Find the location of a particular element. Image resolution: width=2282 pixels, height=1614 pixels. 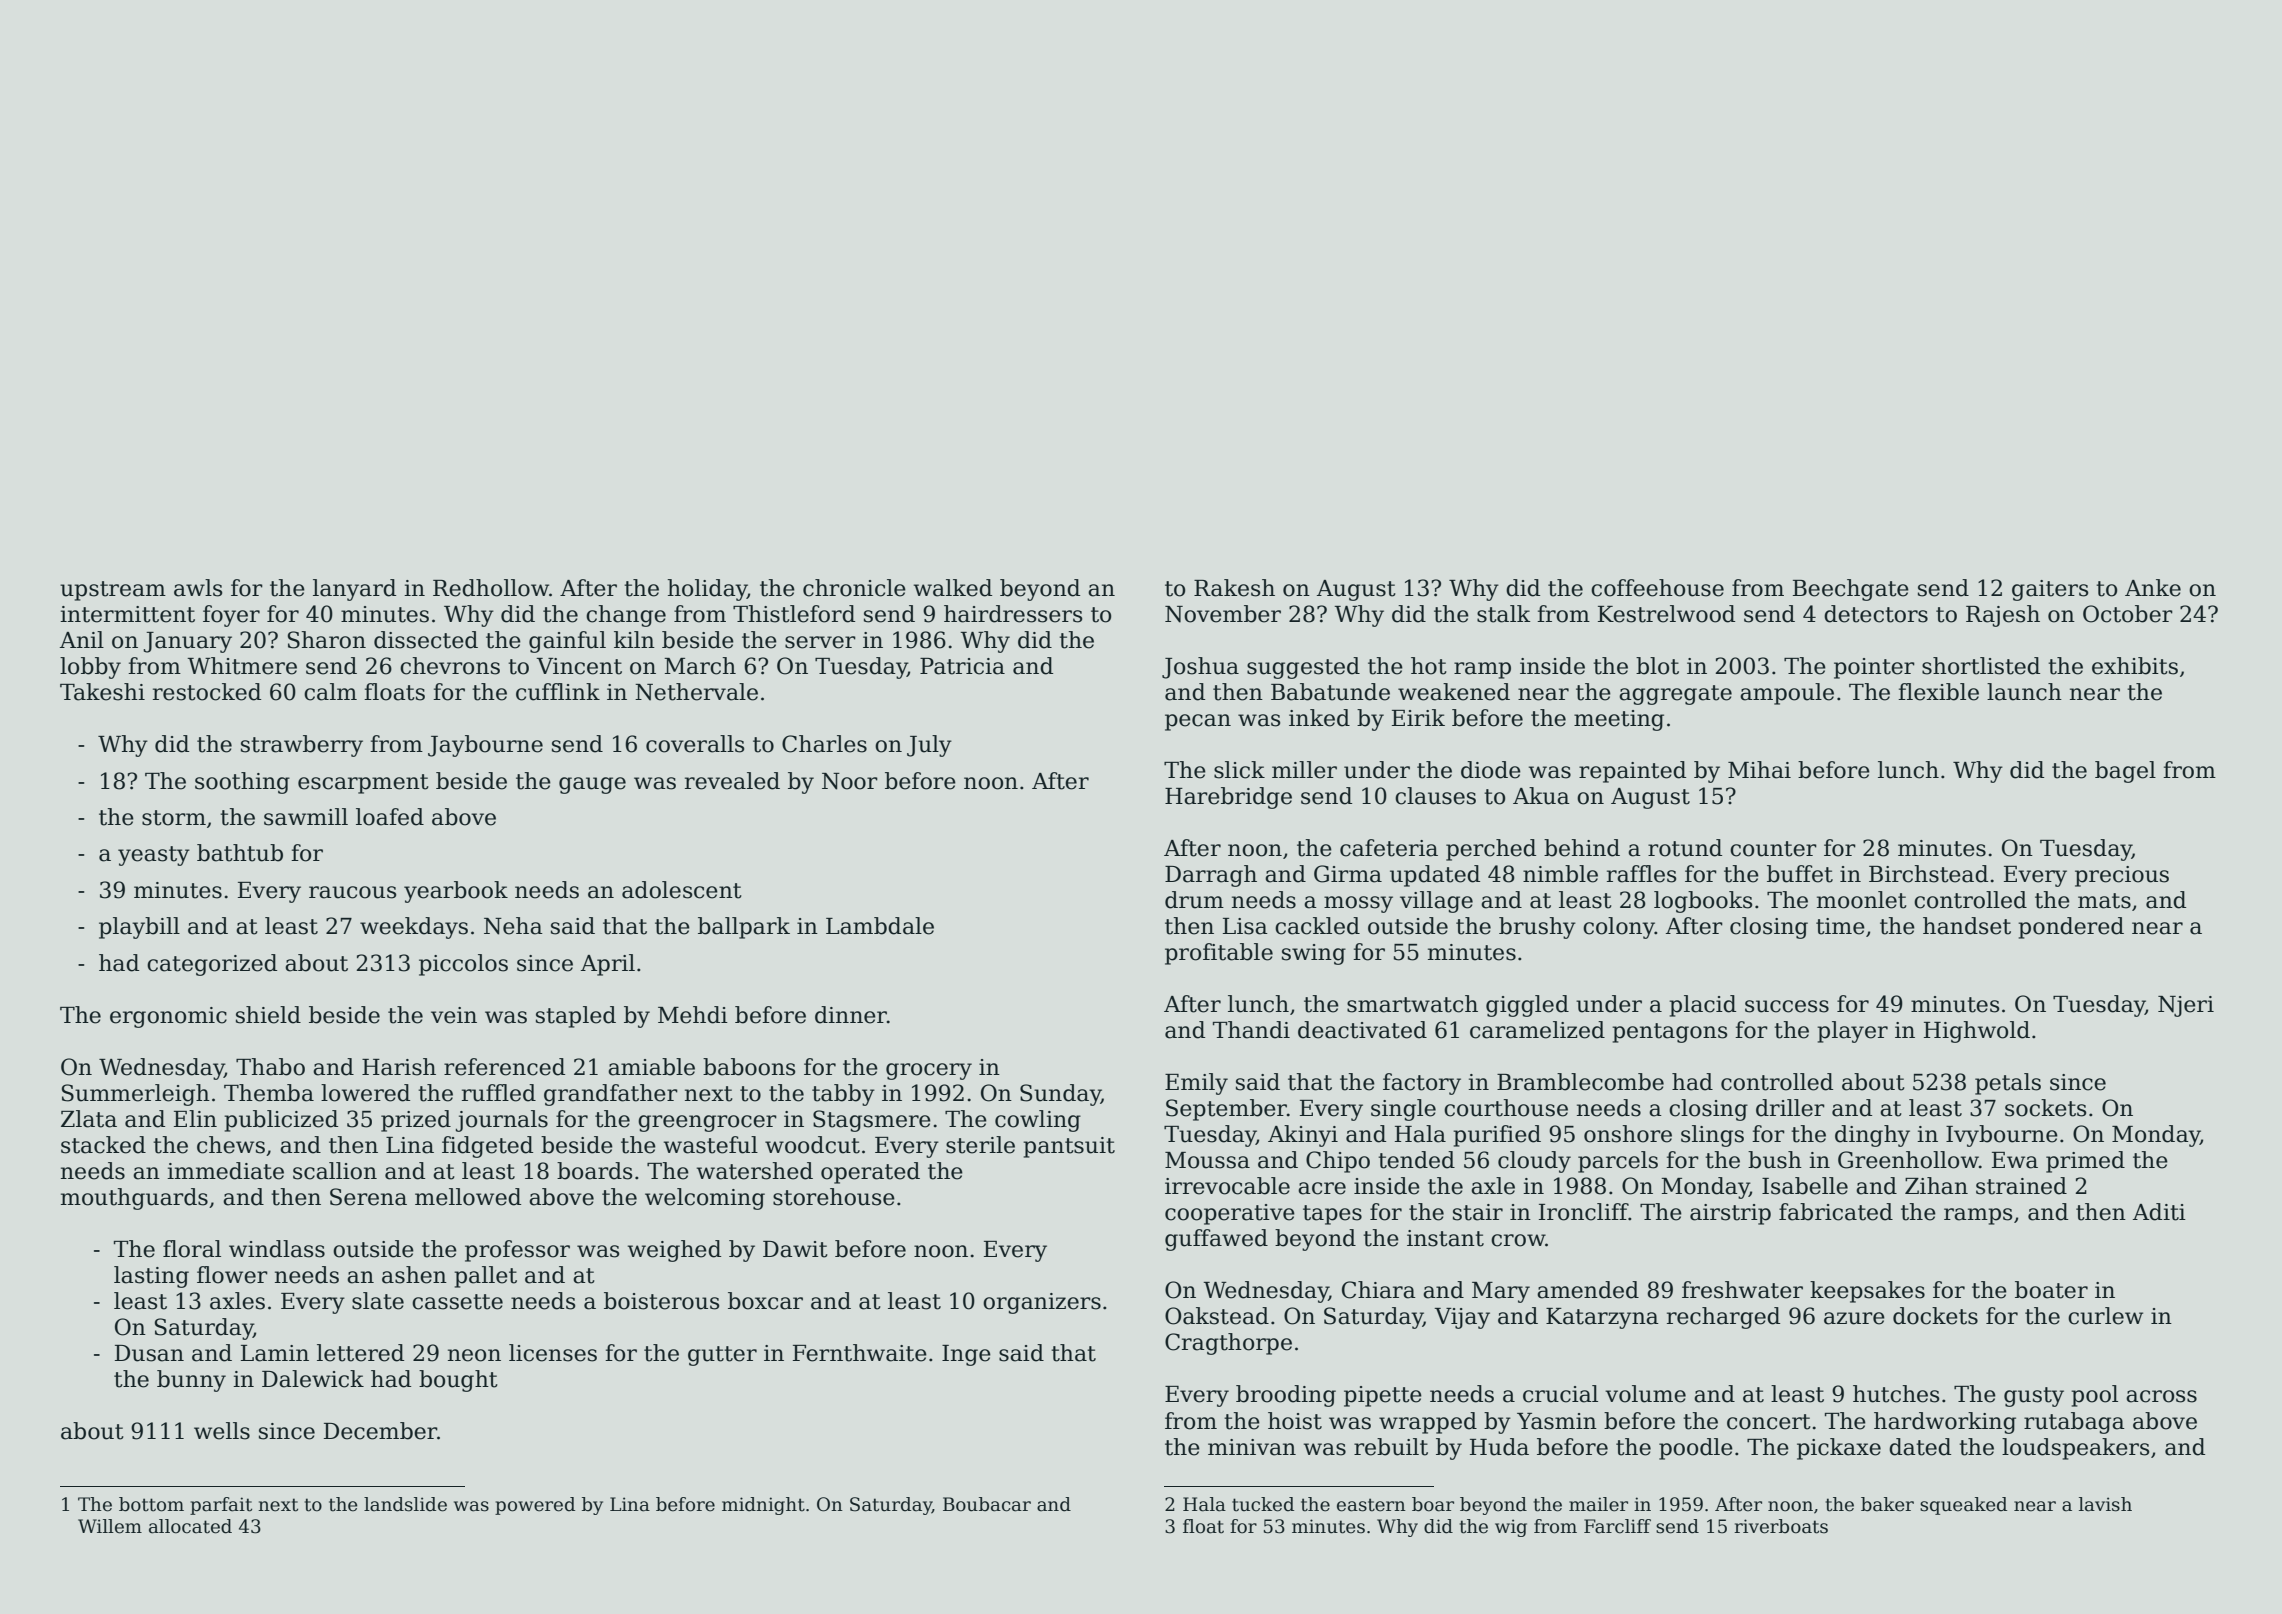

Oakstead is located at coordinates (1217, 1316).
